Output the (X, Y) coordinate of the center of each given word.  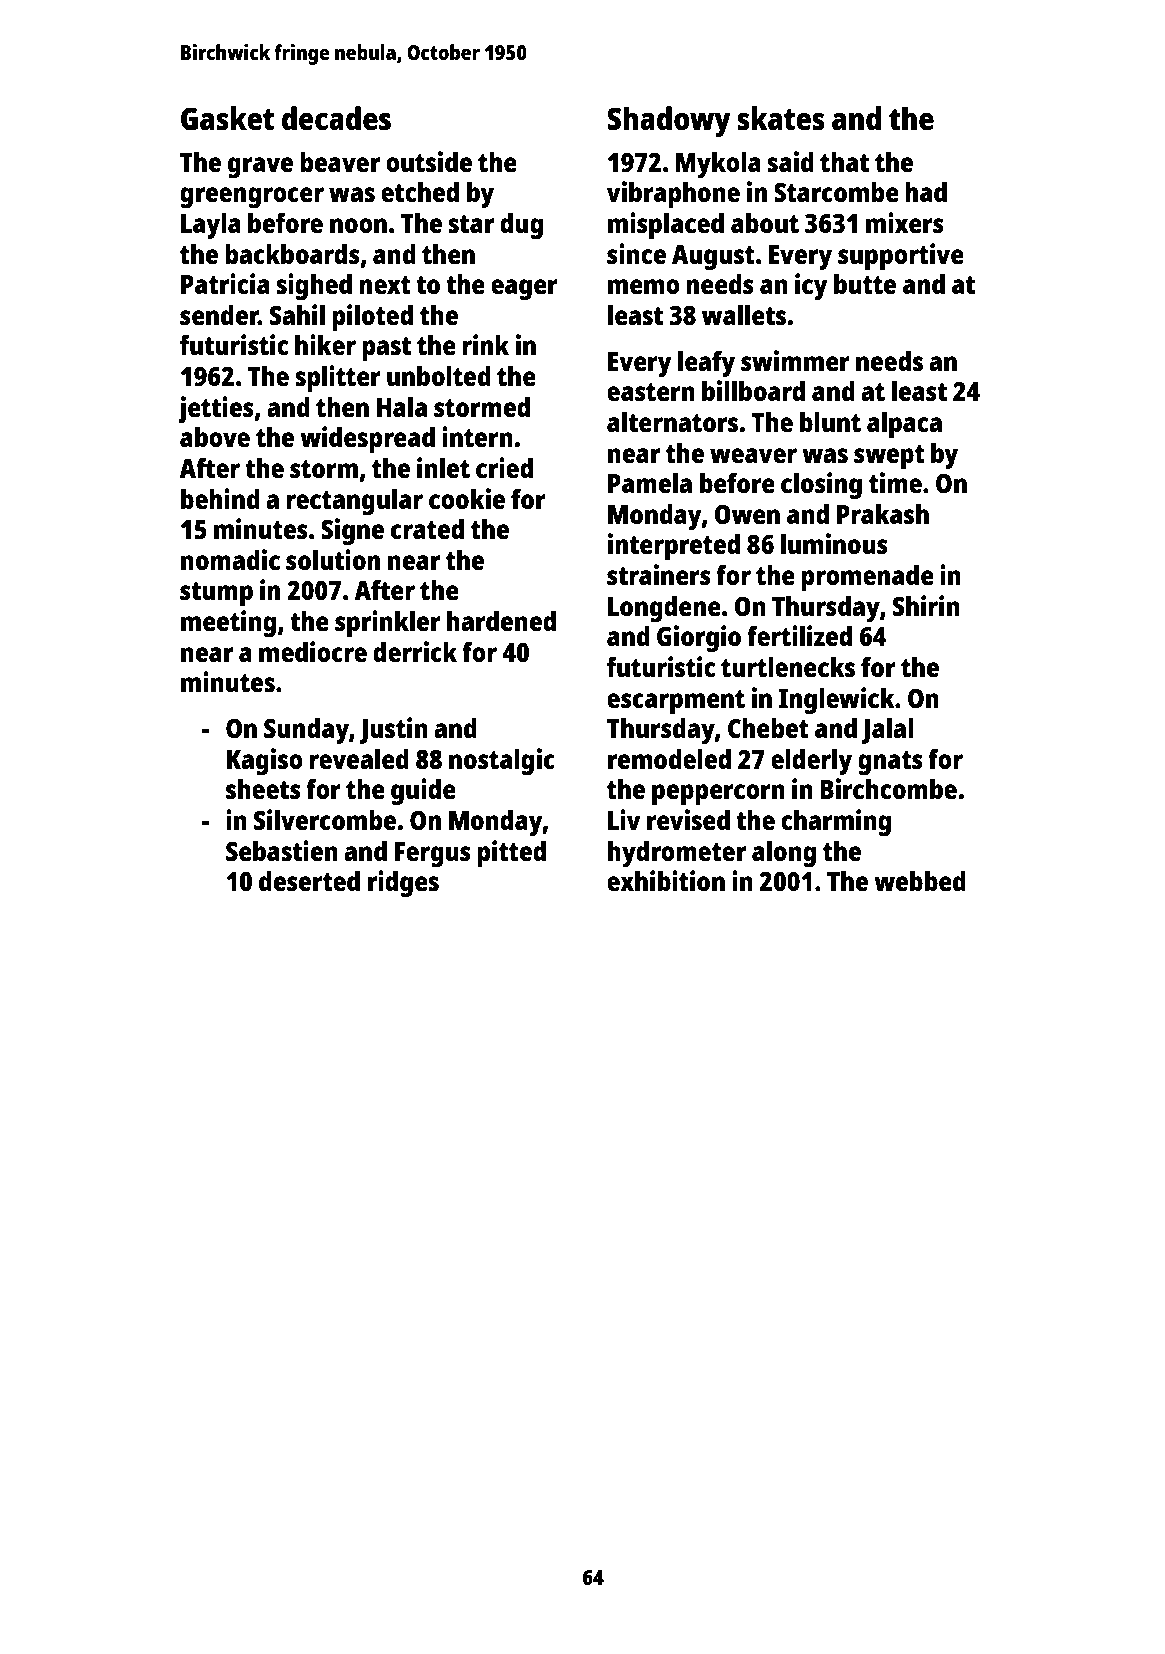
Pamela (650, 483)
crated (427, 529)
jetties (216, 409)
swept (889, 457)
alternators (672, 422)
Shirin (926, 605)
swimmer (795, 360)
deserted (309, 881)
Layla (211, 226)
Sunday (306, 731)
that (844, 162)
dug (521, 226)
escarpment (676, 702)
